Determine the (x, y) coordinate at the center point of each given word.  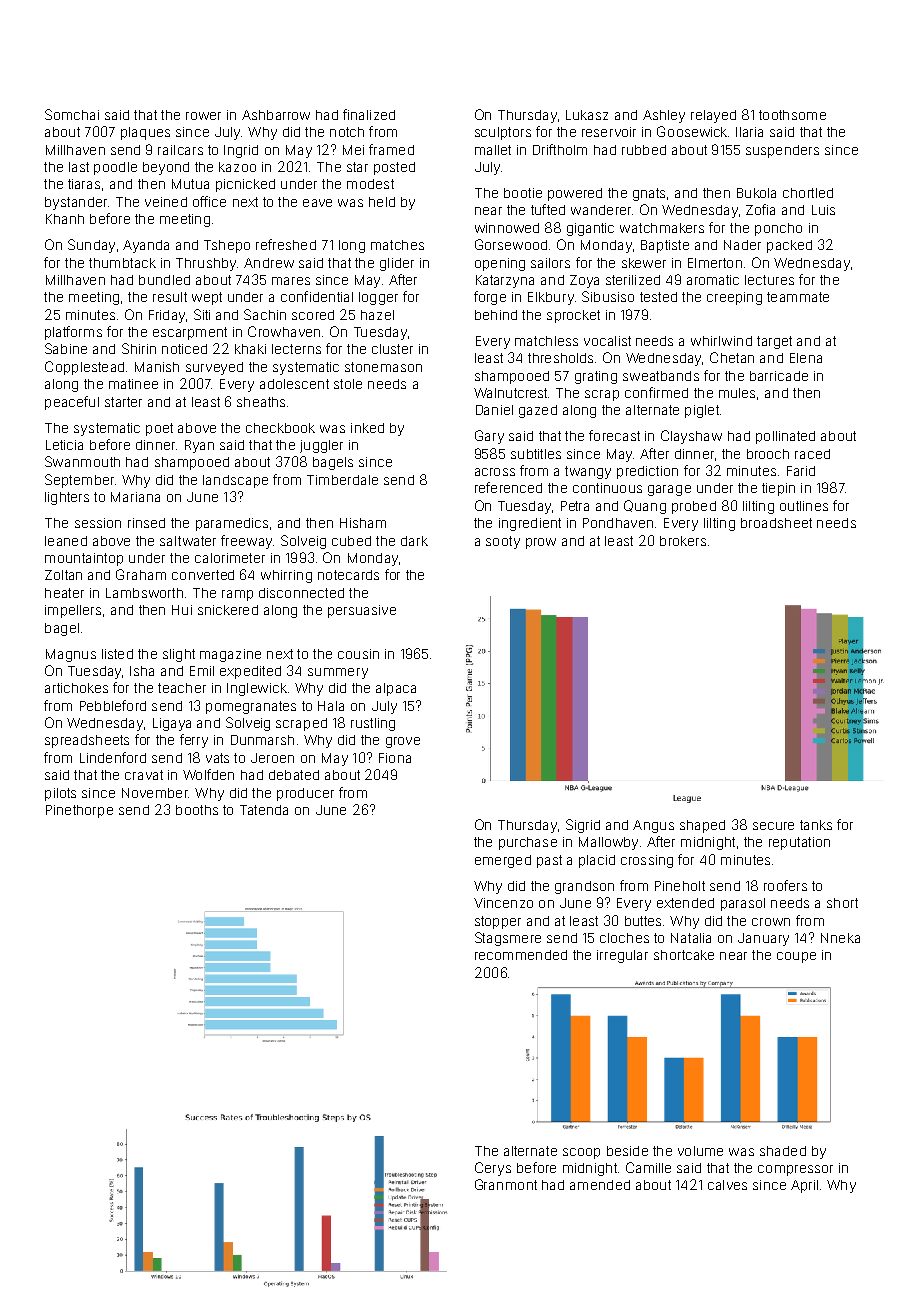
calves (727, 1185)
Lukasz (587, 115)
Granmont (506, 1184)
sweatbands (661, 376)
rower (203, 116)
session (98, 523)
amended (600, 1185)
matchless (546, 341)
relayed (713, 116)
